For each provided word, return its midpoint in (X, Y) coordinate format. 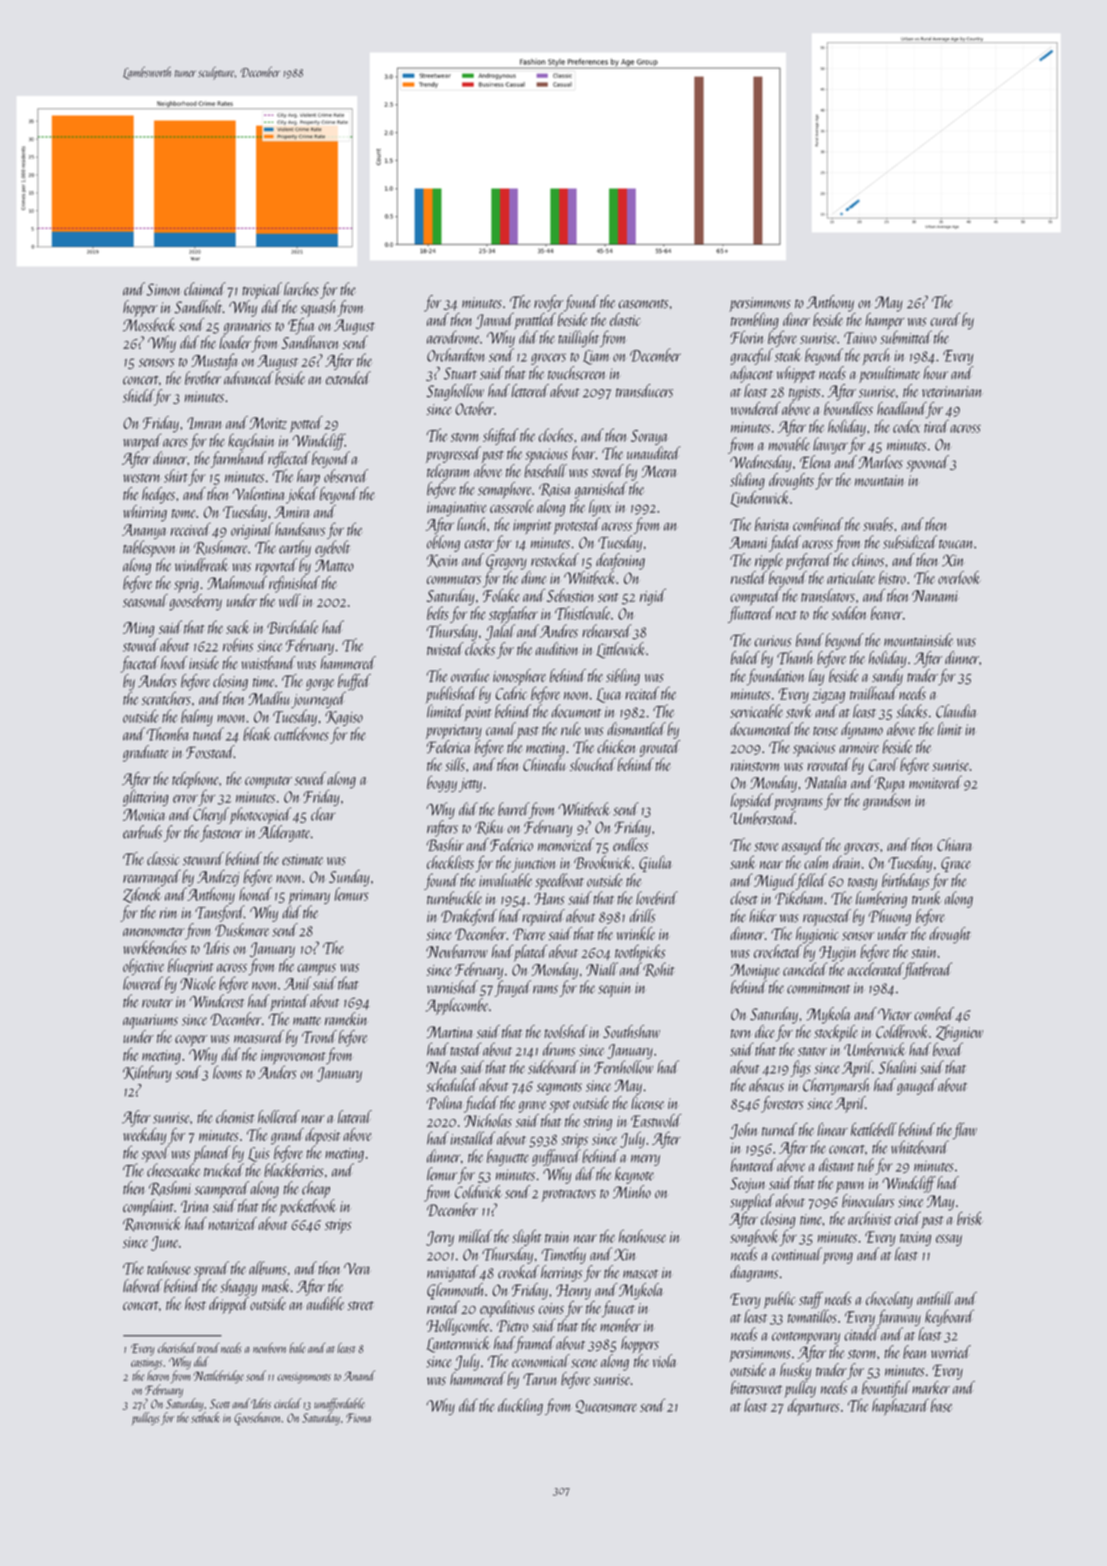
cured (945, 319)
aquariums (150, 1021)
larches (301, 289)
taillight (578, 338)
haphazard (900, 1407)
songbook (755, 1237)
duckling (520, 1406)
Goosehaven (258, 1418)
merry (645, 1160)
